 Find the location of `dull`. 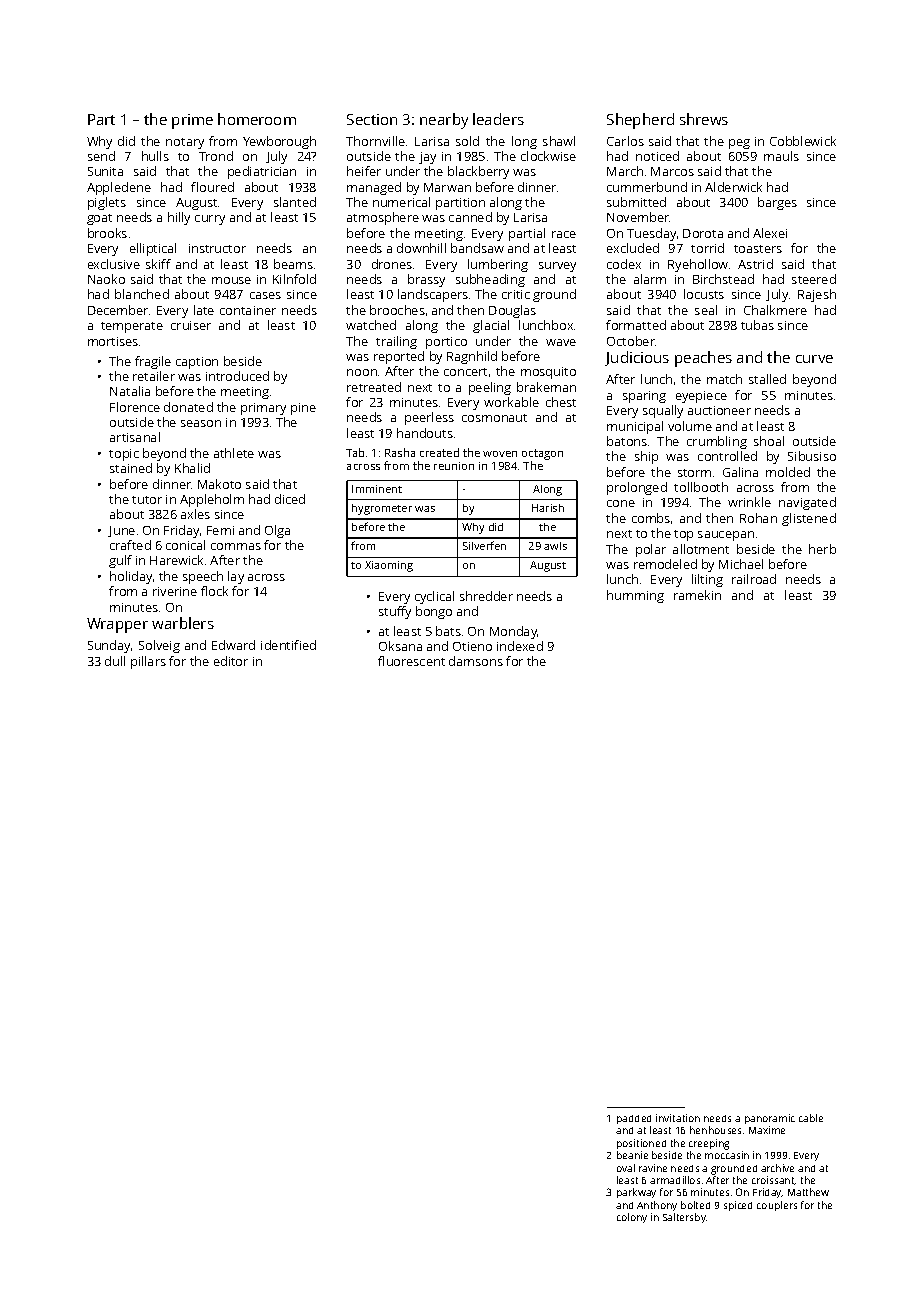

dull is located at coordinates (115, 661).
